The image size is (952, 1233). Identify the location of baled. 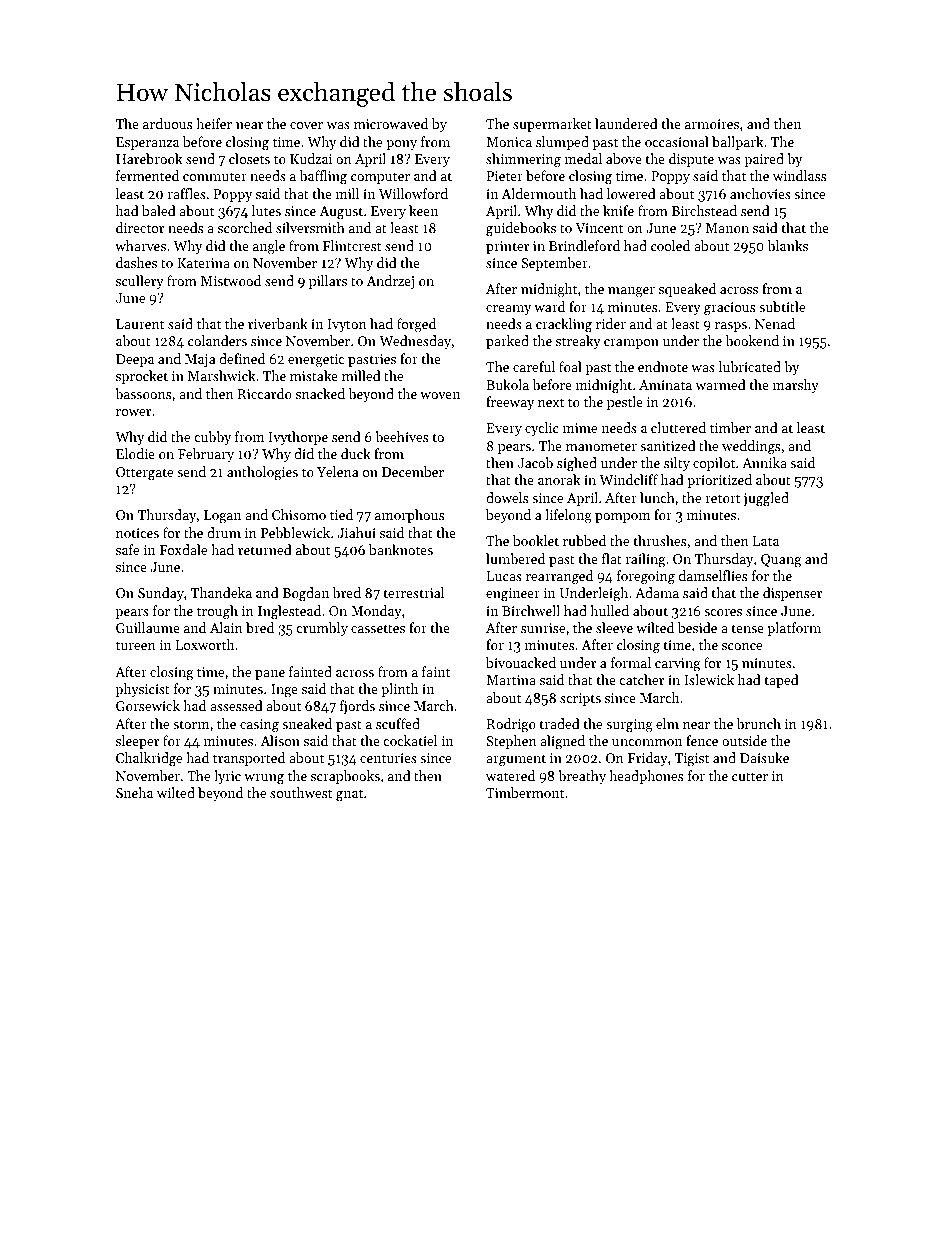
(159, 210).
